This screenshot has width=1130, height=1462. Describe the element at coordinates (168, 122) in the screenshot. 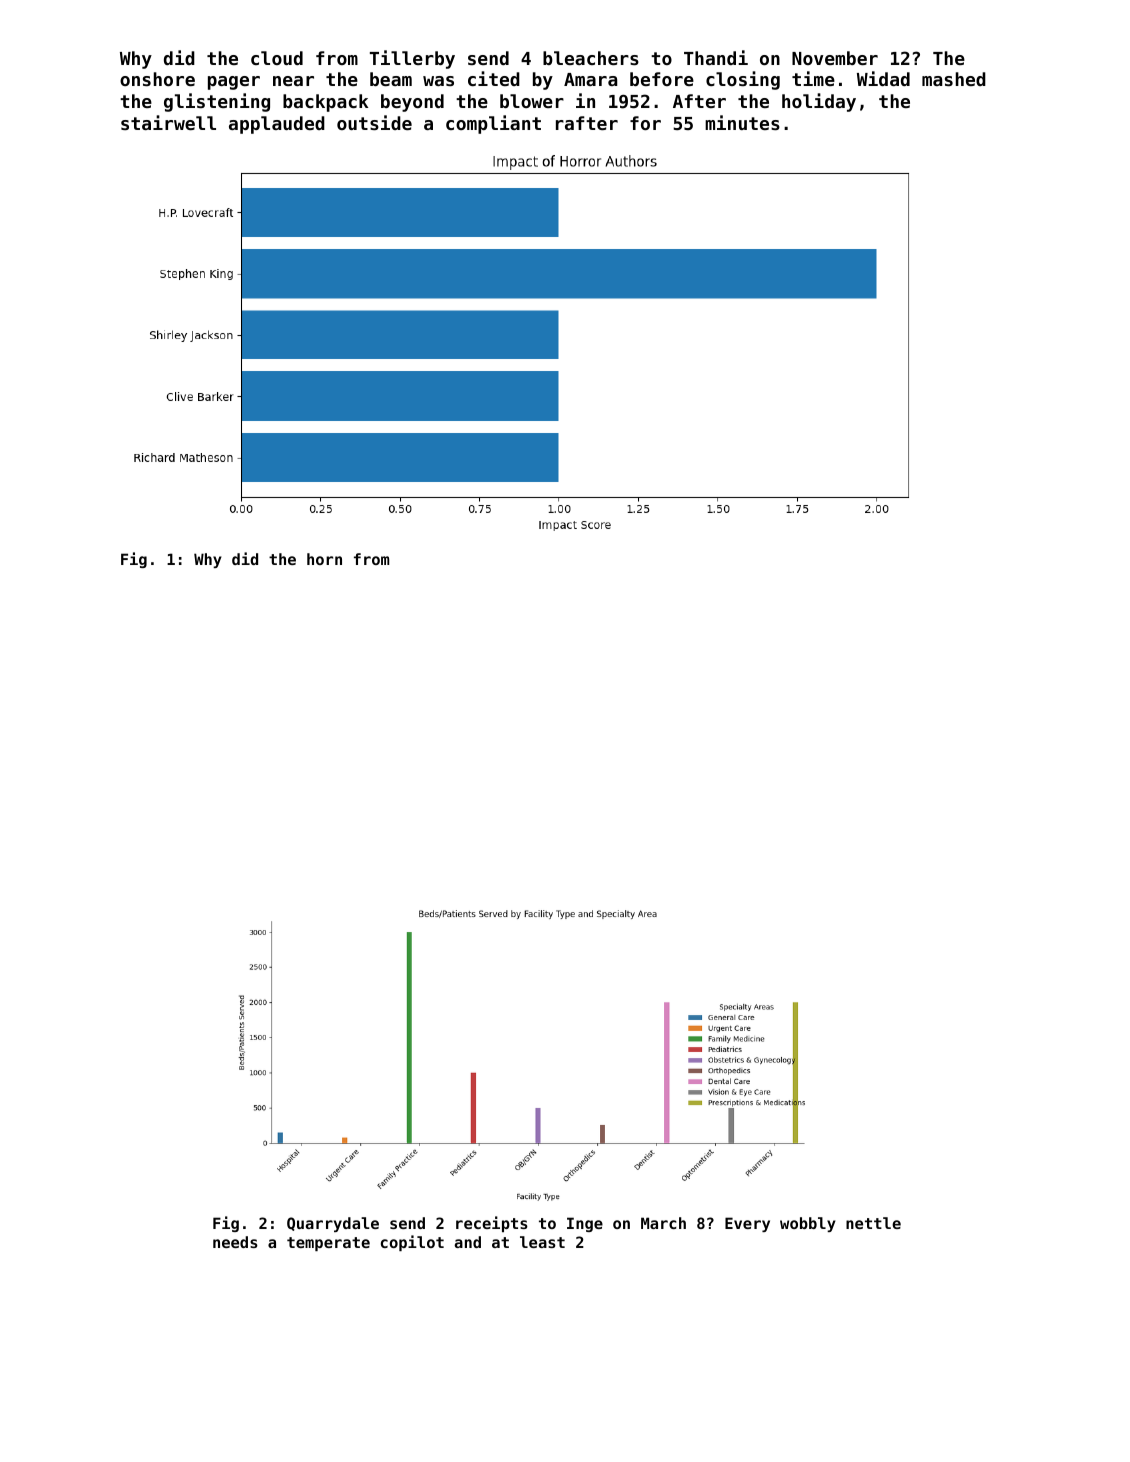

I see `stairwell` at that location.
